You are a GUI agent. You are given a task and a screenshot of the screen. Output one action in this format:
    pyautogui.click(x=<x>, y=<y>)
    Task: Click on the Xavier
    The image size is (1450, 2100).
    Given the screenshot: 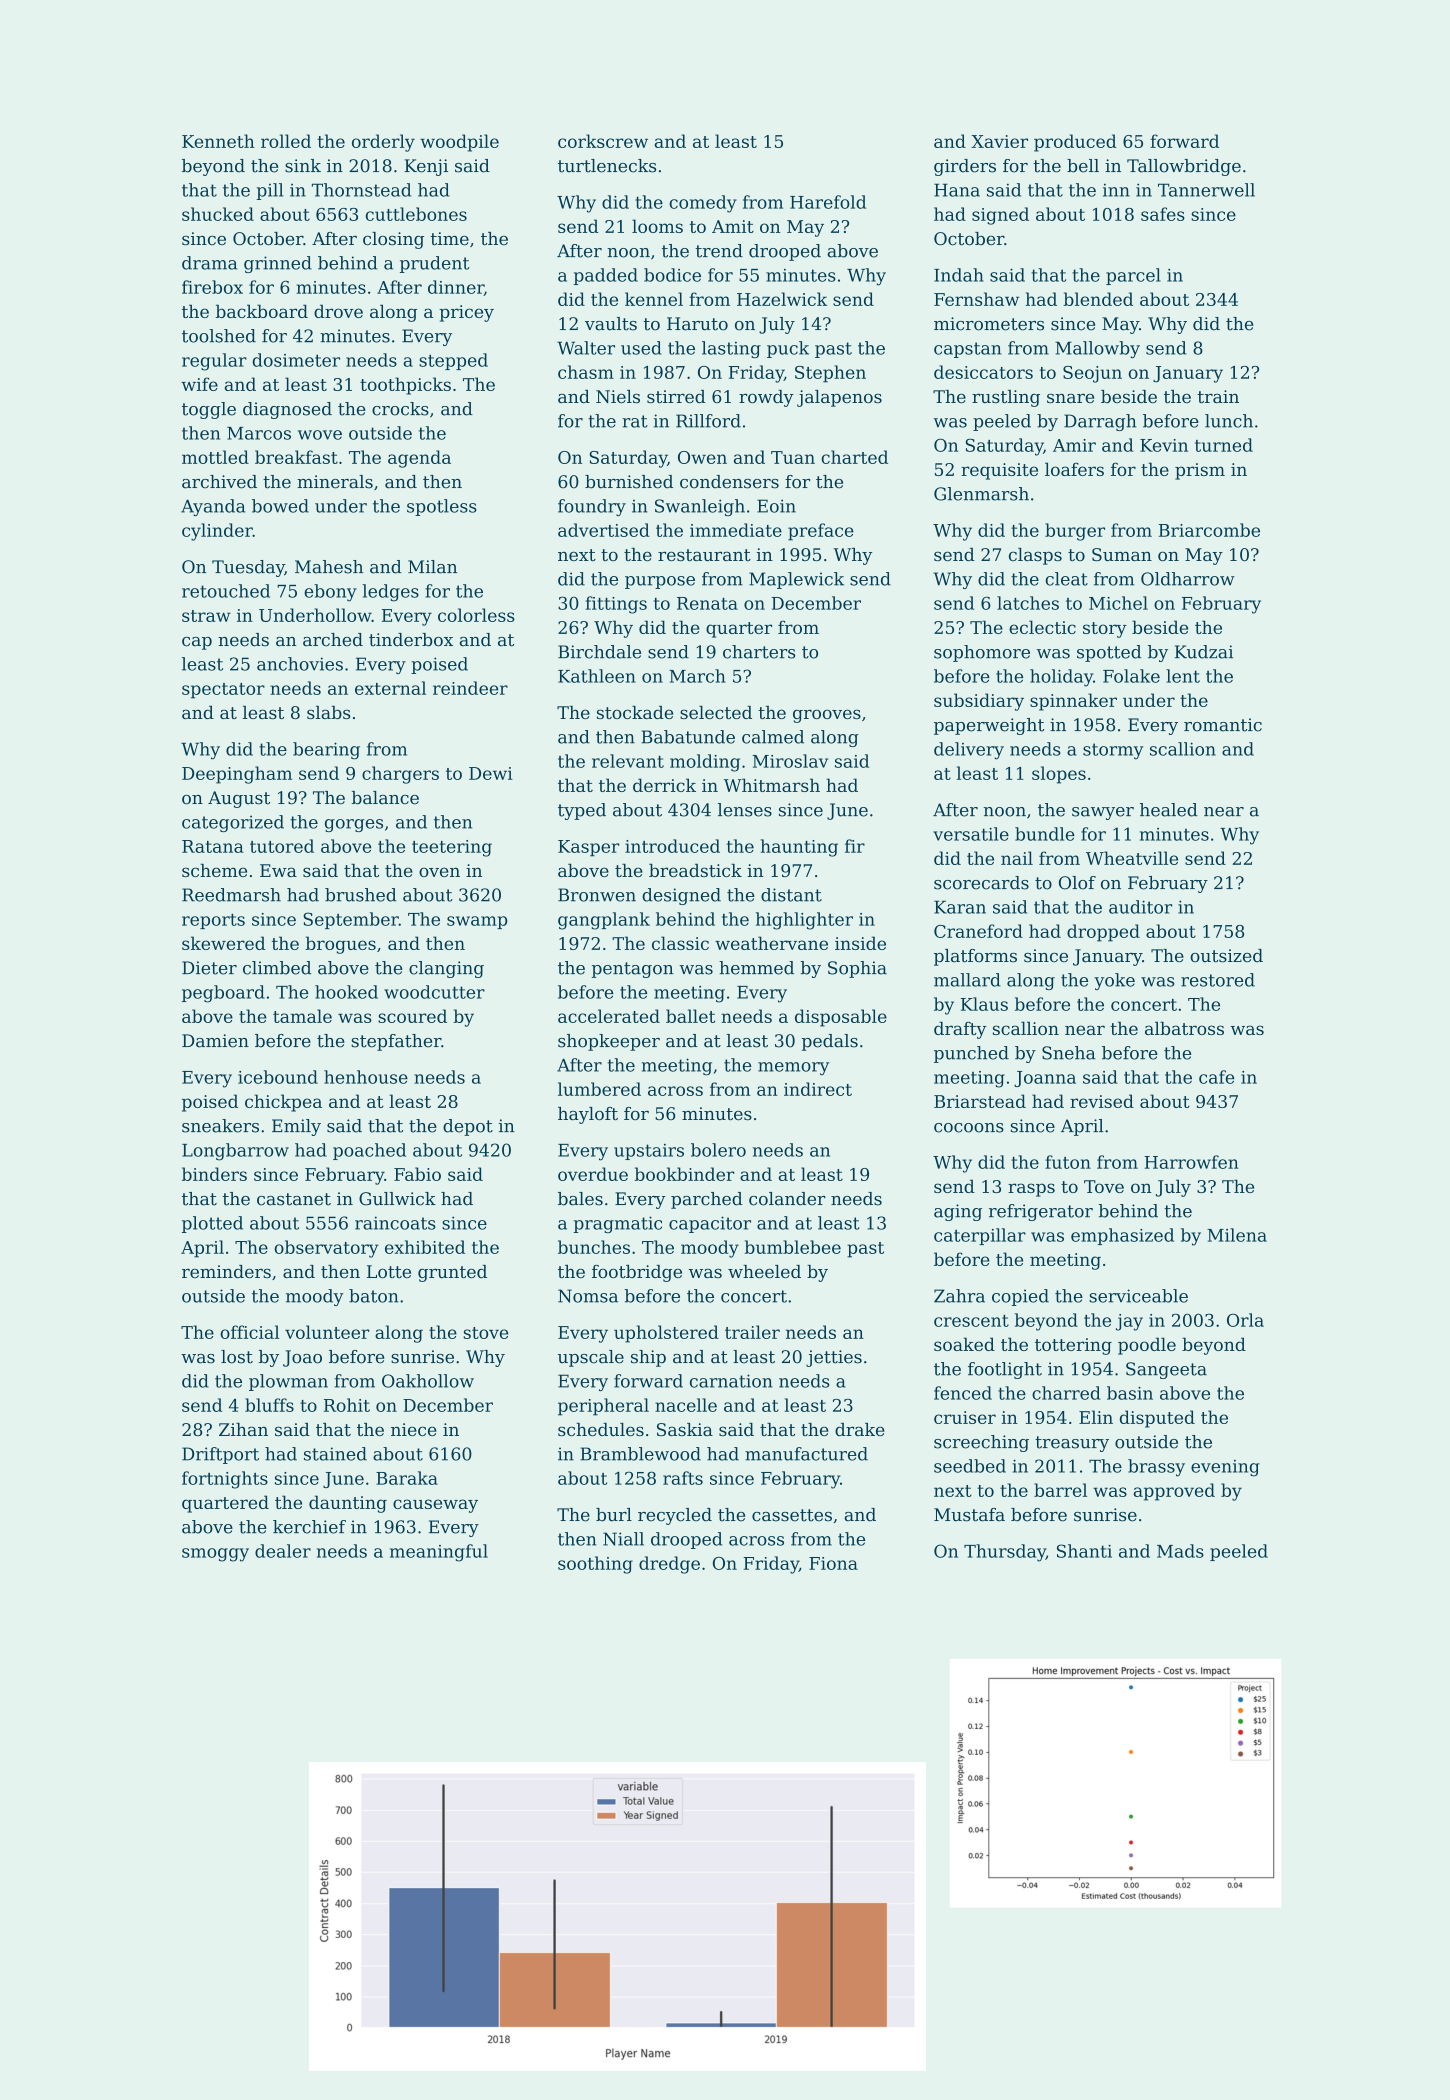 What is the action you would take?
    pyautogui.click(x=999, y=141)
